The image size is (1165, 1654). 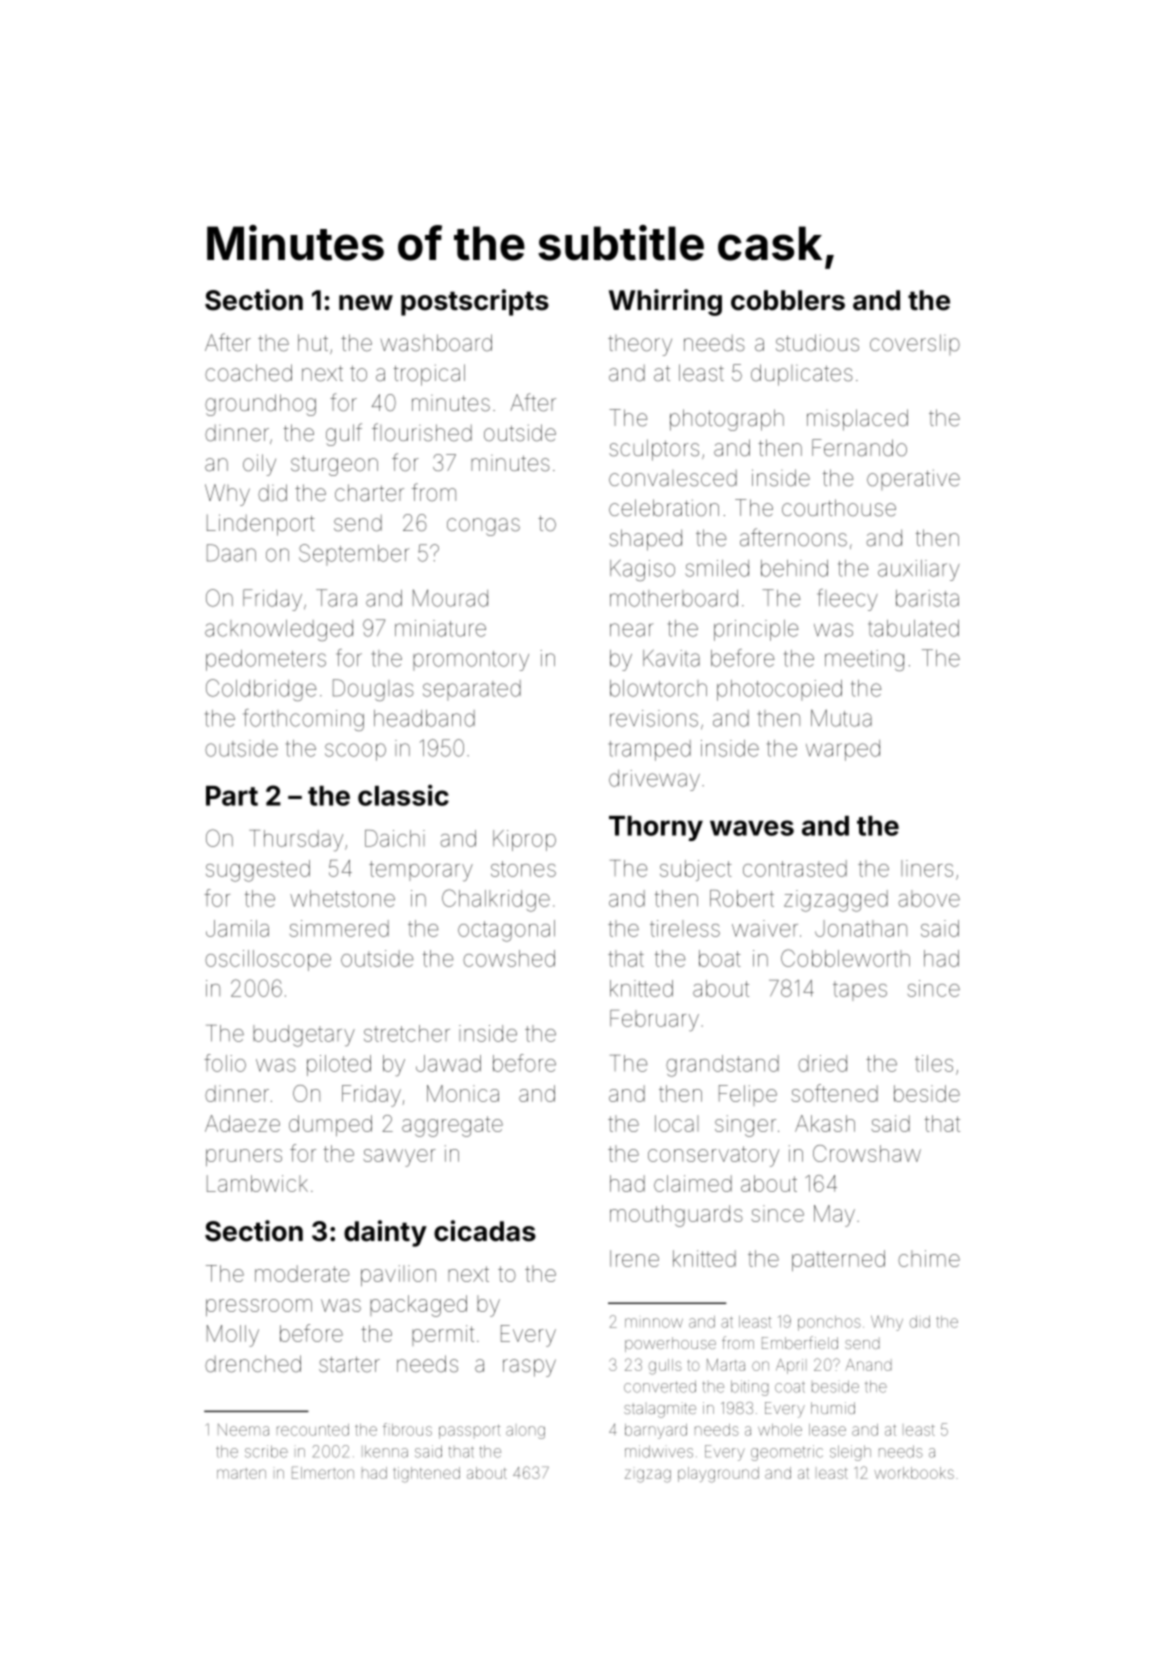 I want to click on along, so click(x=525, y=1432).
